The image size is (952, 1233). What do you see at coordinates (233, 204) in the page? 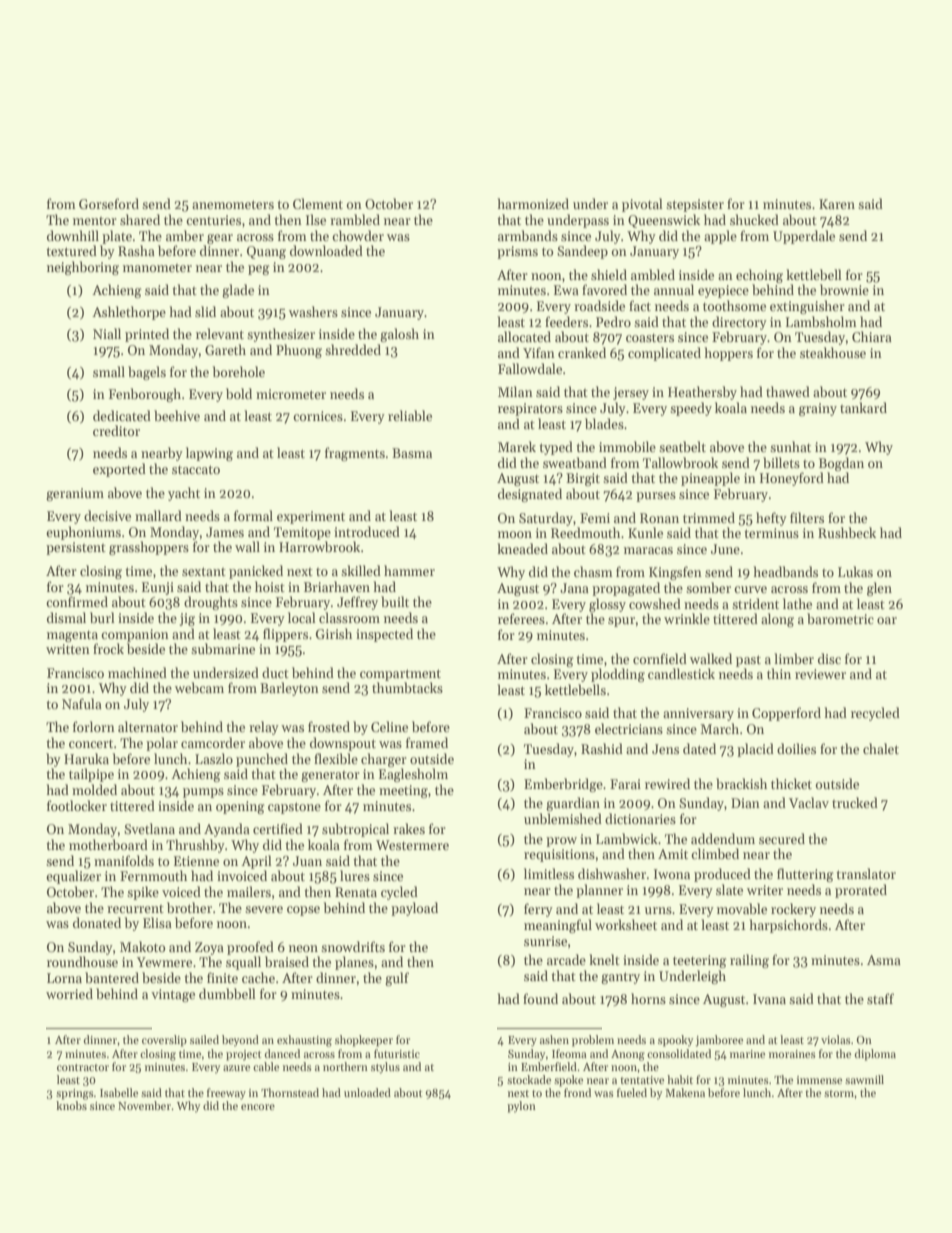
I see `anemometers` at bounding box center [233, 204].
